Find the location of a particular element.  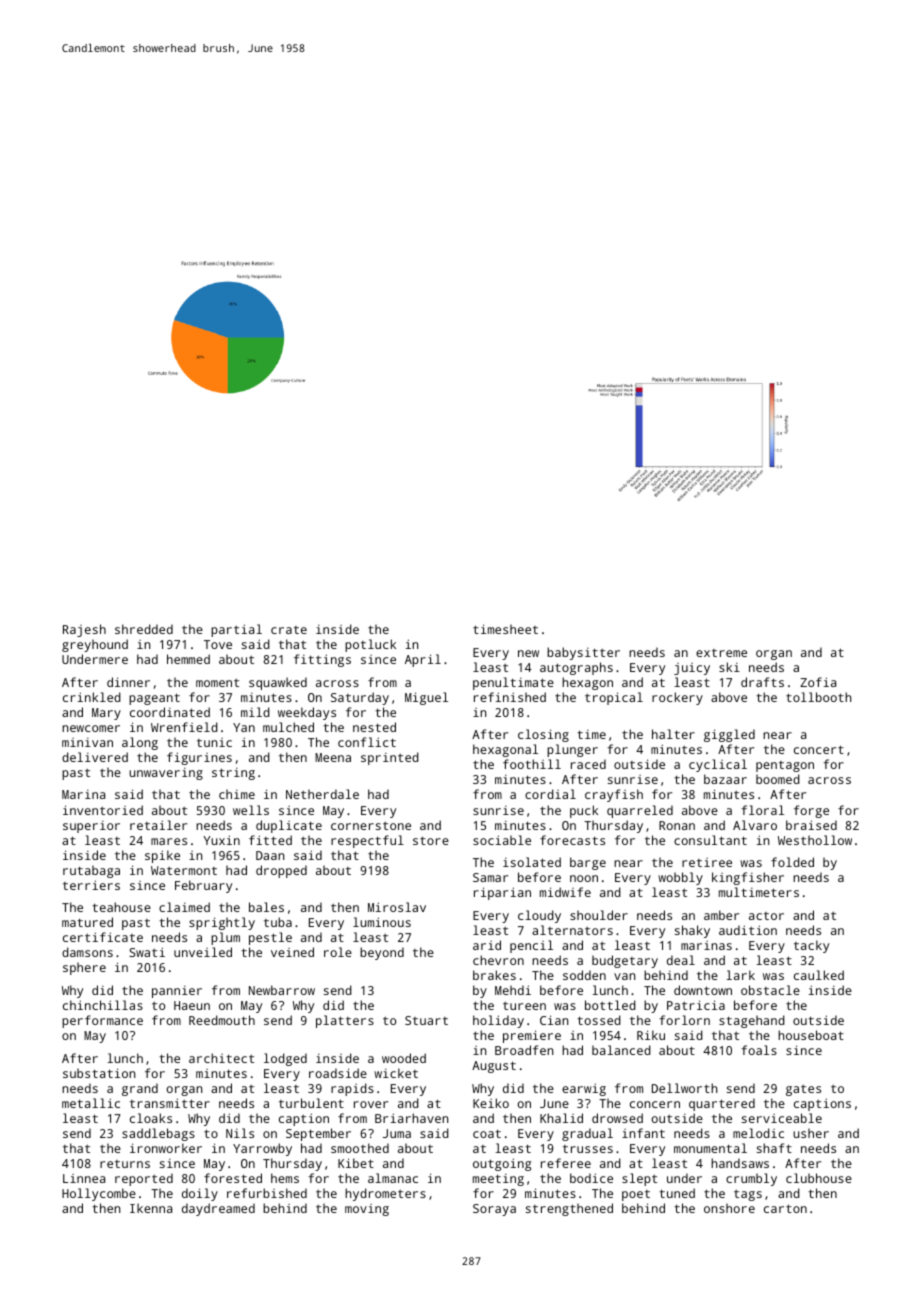

Briarhaven is located at coordinates (411, 1118).
